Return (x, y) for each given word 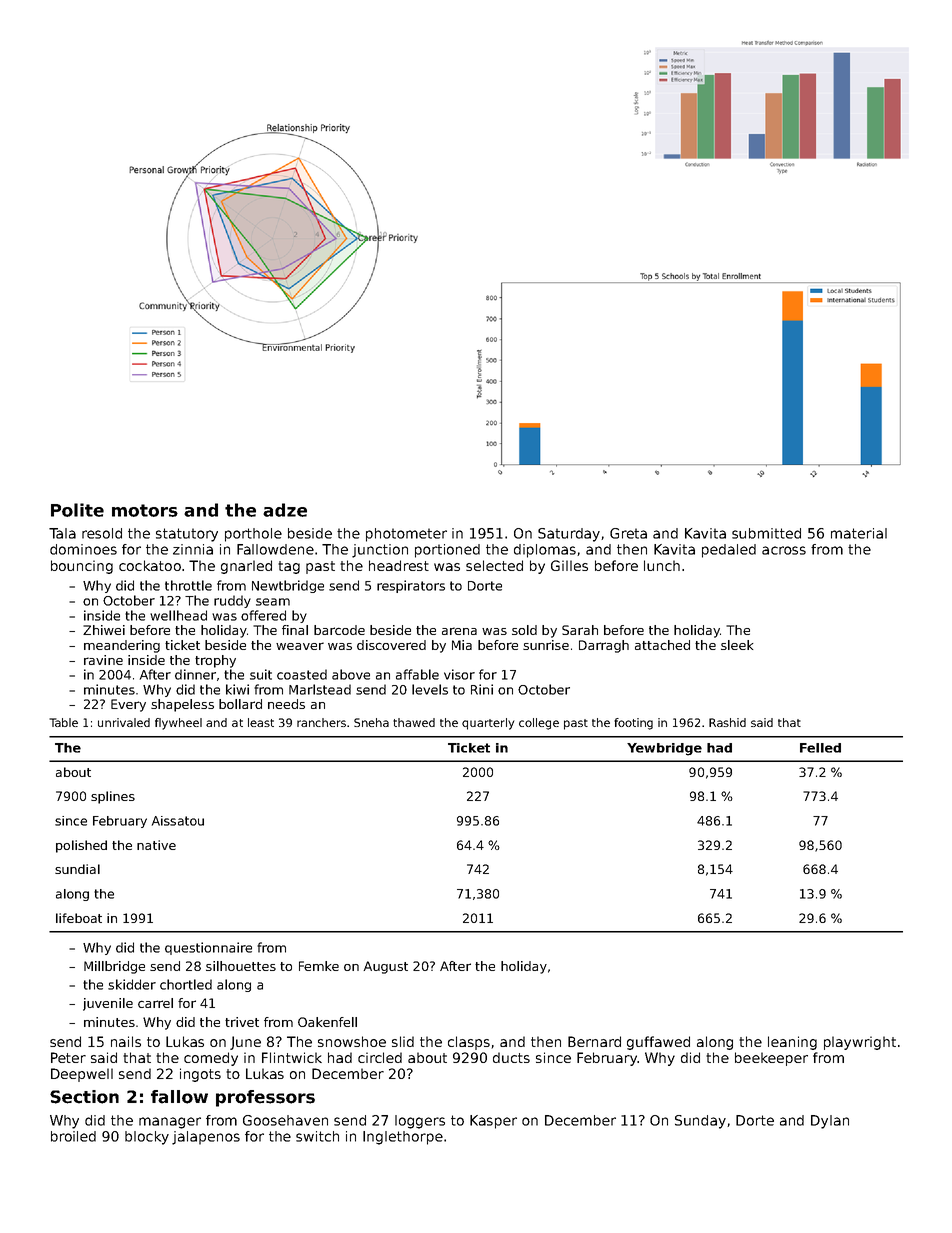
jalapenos (206, 1138)
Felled (820, 748)
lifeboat (79, 918)
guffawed (658, 1043)
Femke (319, 966)
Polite (77, 510)
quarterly (488, 724)
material (859, 533)
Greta (628, 533)
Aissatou (178, 821)
